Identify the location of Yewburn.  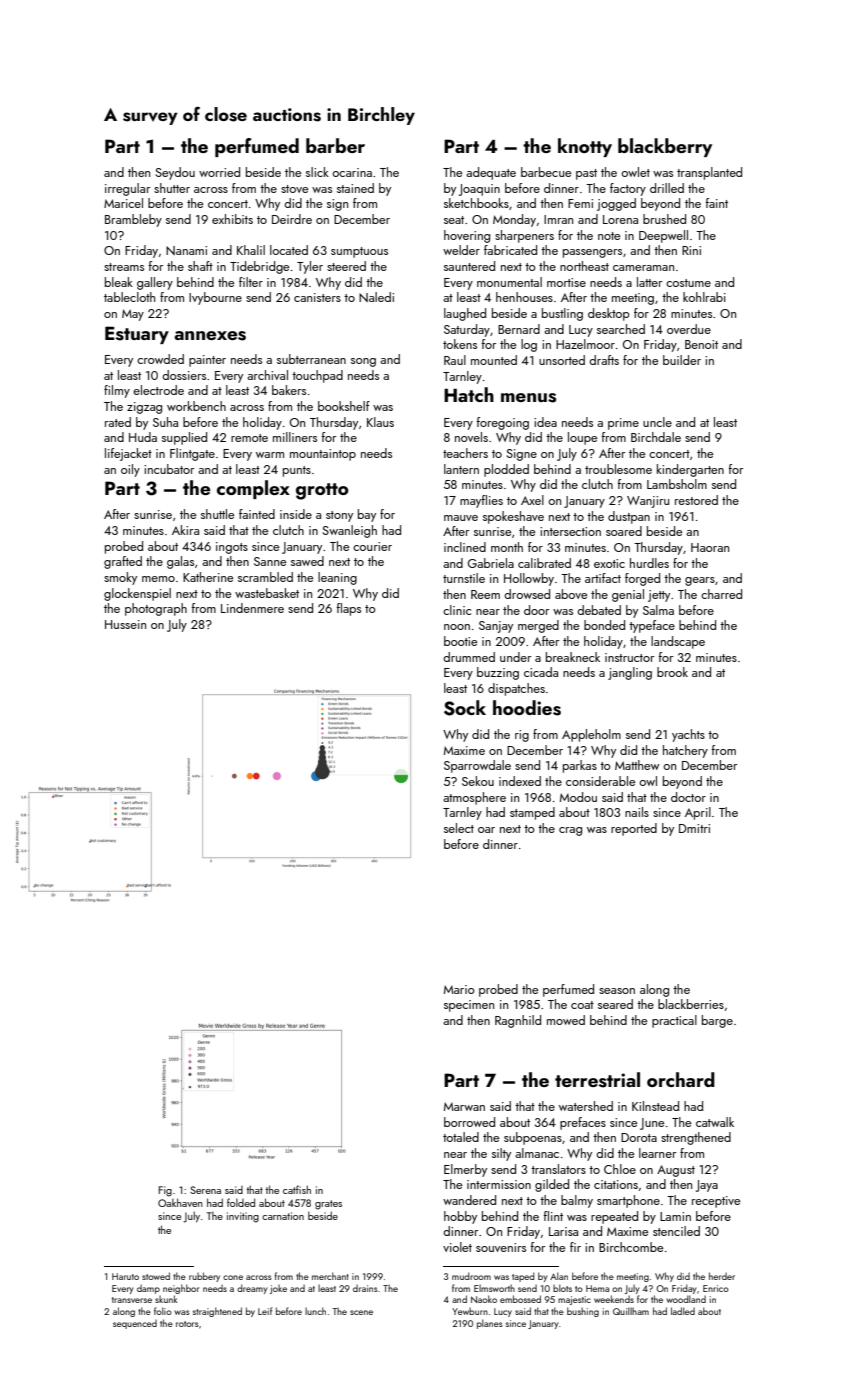
(470, 1311).
